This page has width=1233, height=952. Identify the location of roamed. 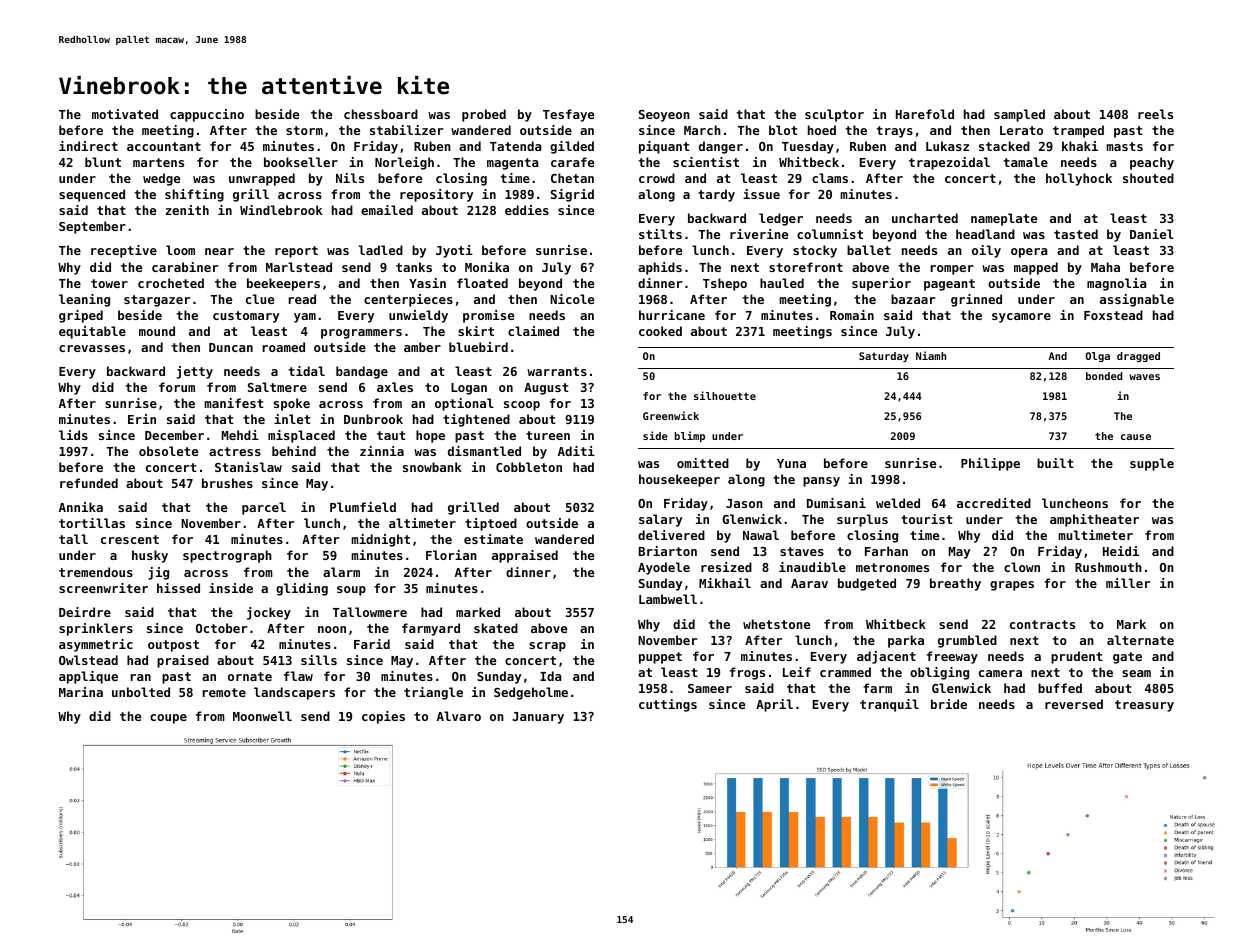
(284, 347).
